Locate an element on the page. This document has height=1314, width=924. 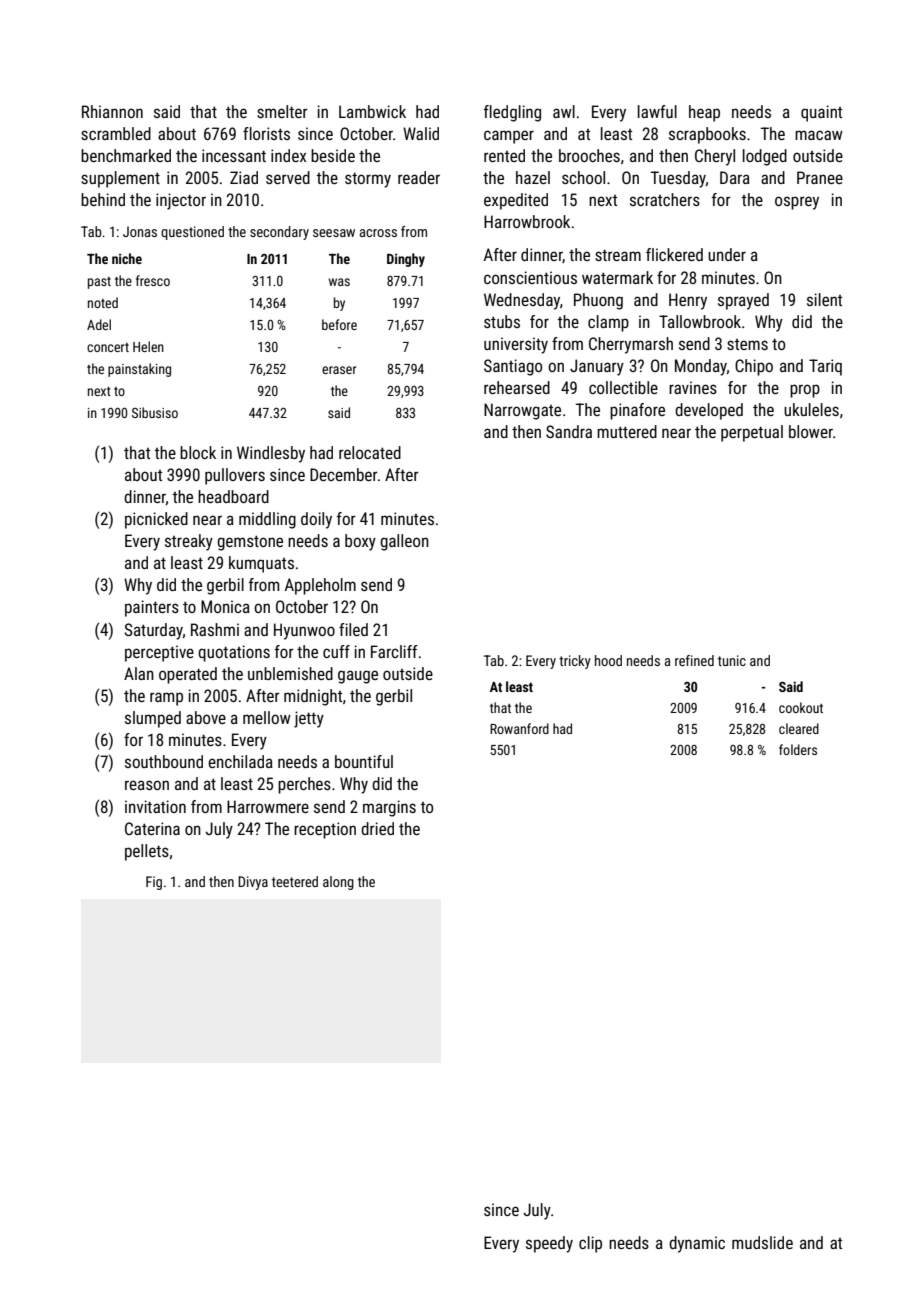
dynamic is located at coordinates (697, 1244).
